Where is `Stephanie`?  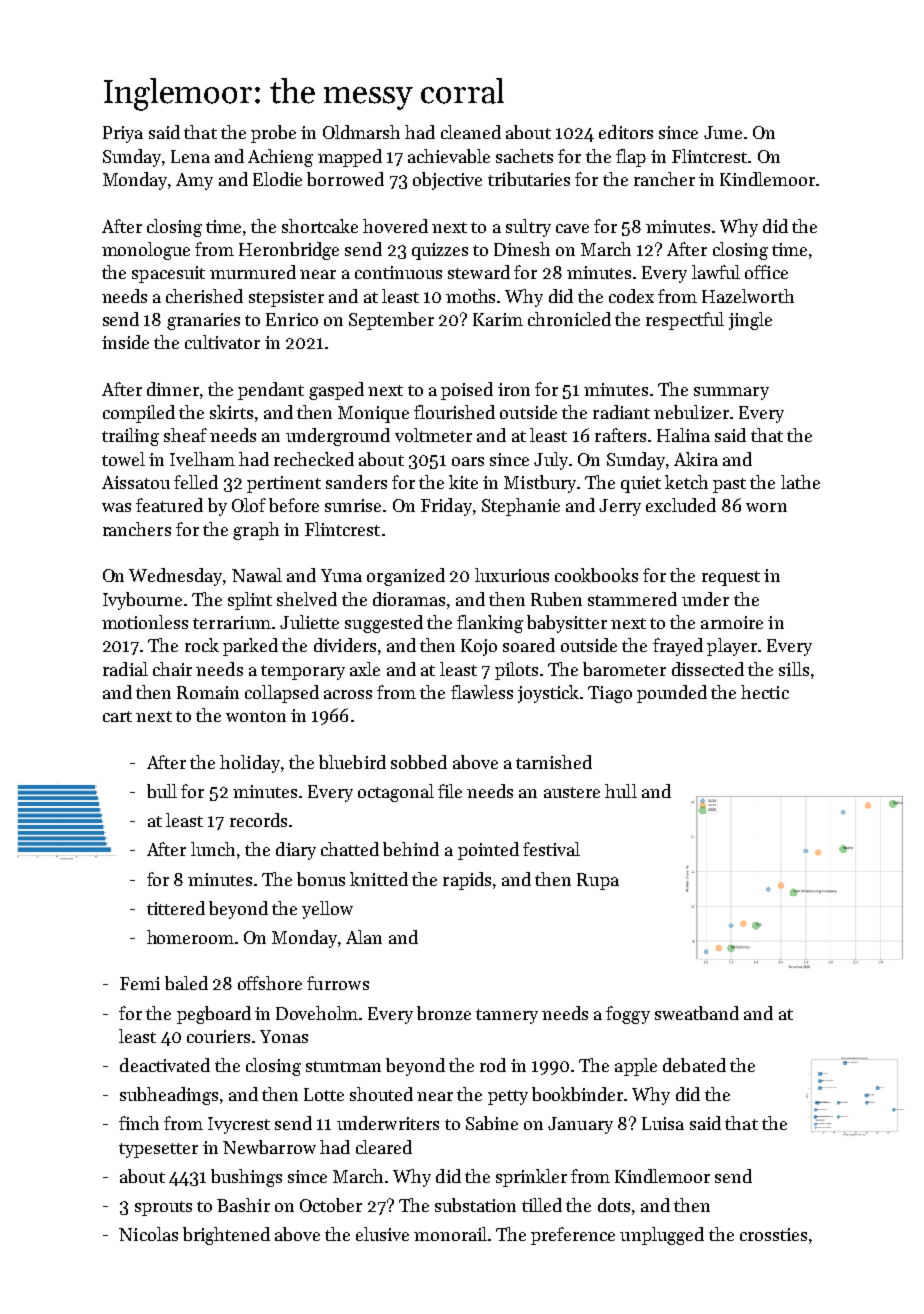
Stephanie is located at coordinates (521, 507).
